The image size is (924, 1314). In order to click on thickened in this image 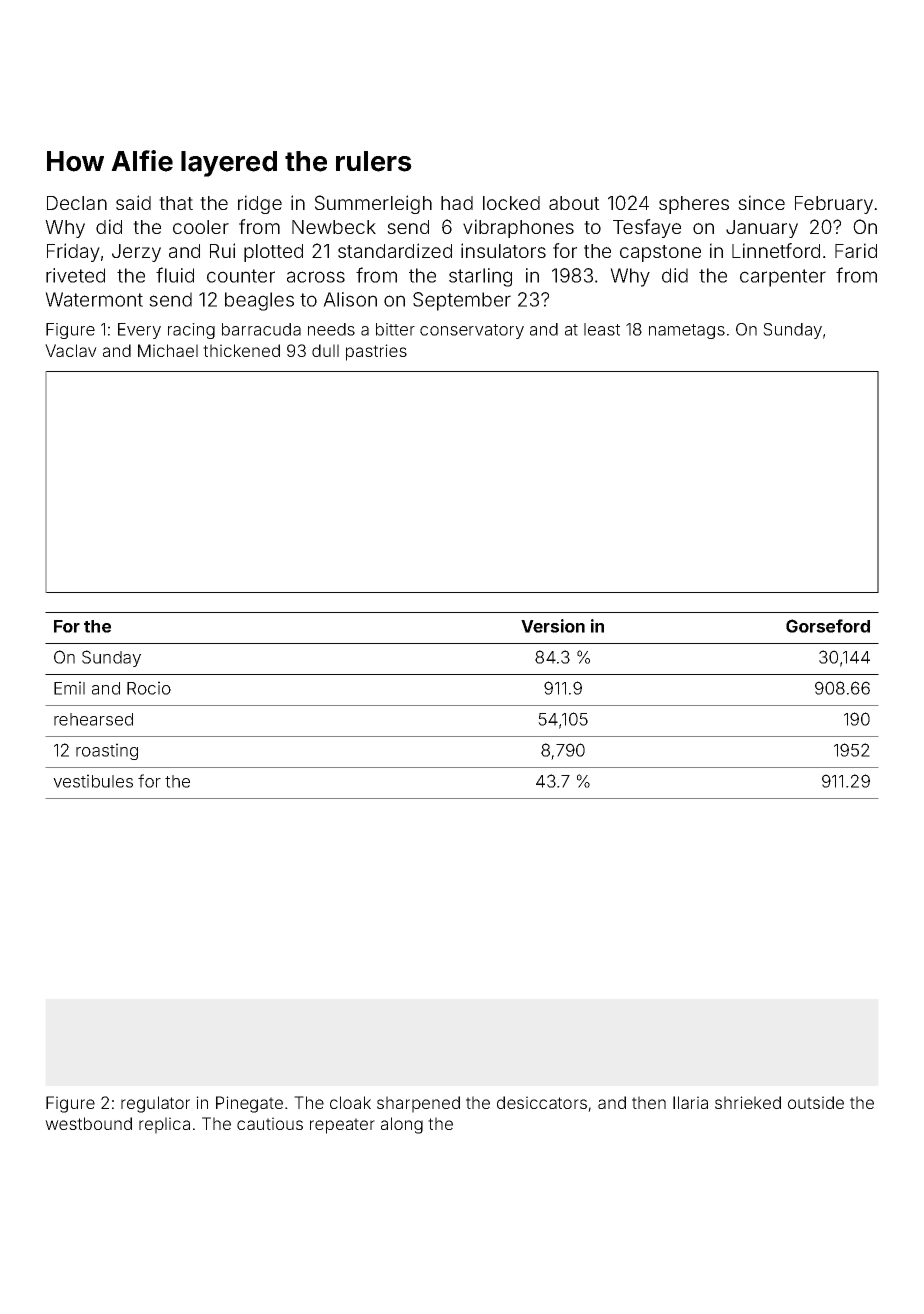, I will do `click(241, 350)`.
